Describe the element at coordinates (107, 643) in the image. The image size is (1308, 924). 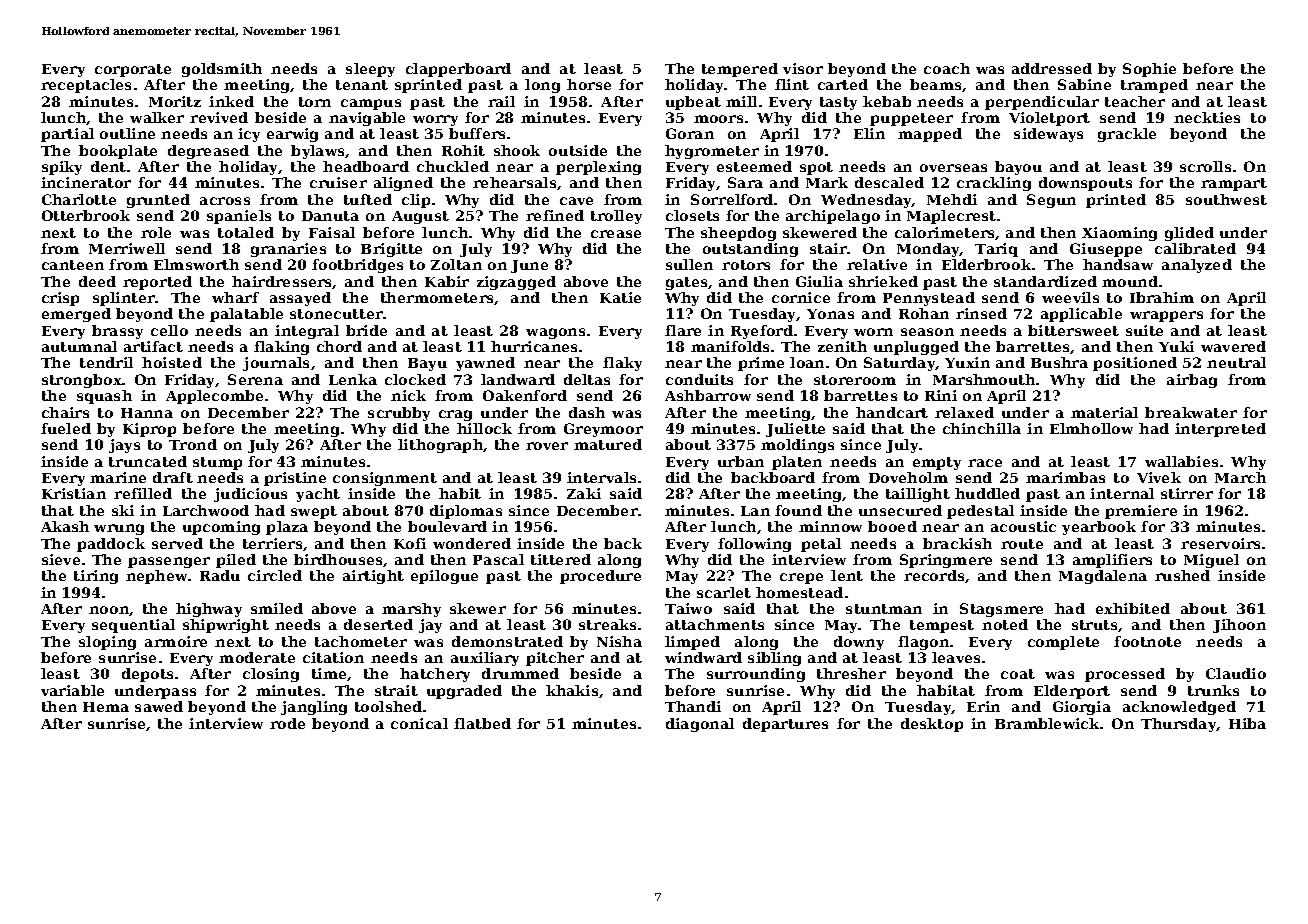
I see `sloping` at that location.
